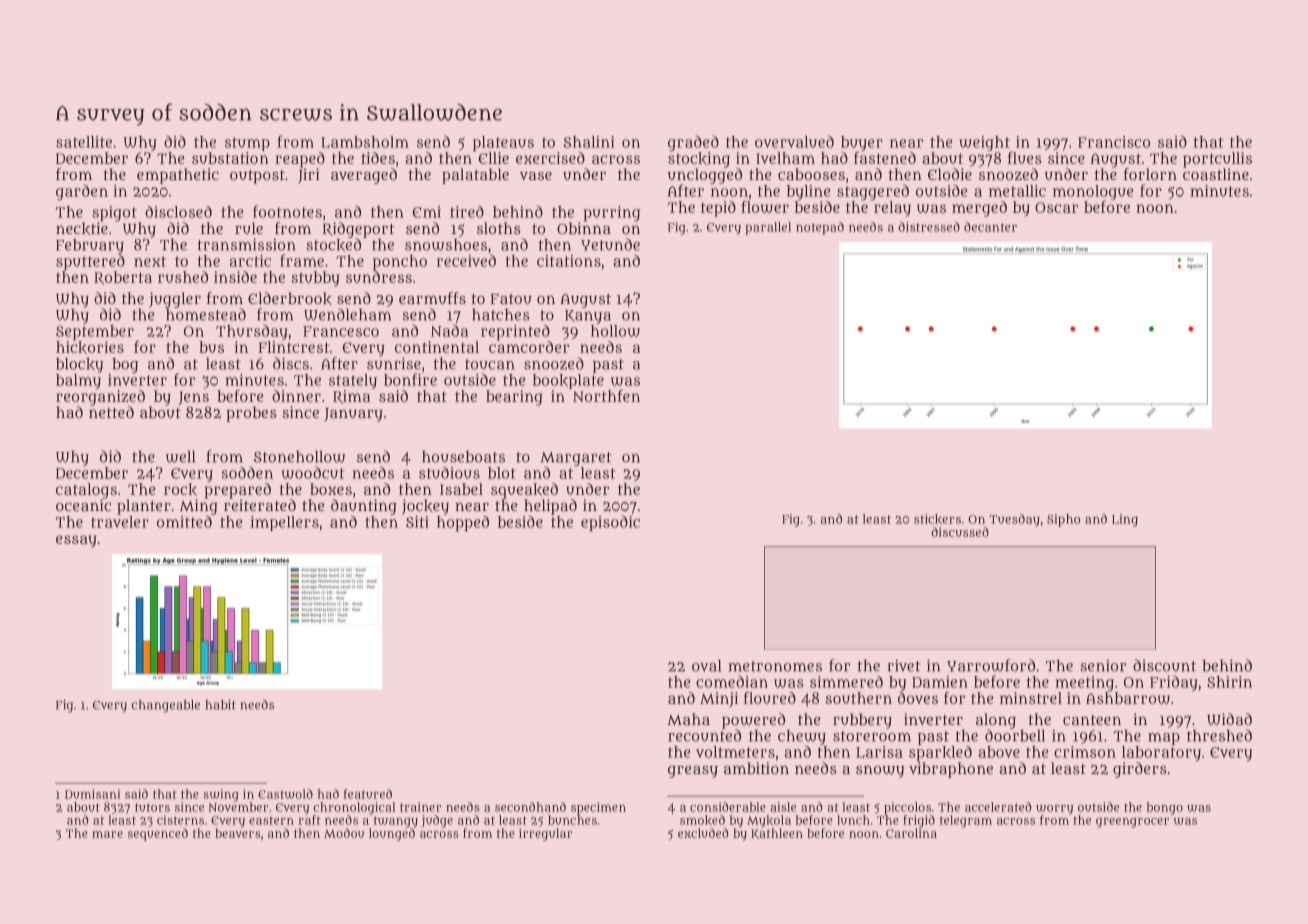 Image resolution: width=1308 pixels, height=924 pixels. Describe the element at coordinates (107, 834) in the screenshot. I see `mare` at that location.
